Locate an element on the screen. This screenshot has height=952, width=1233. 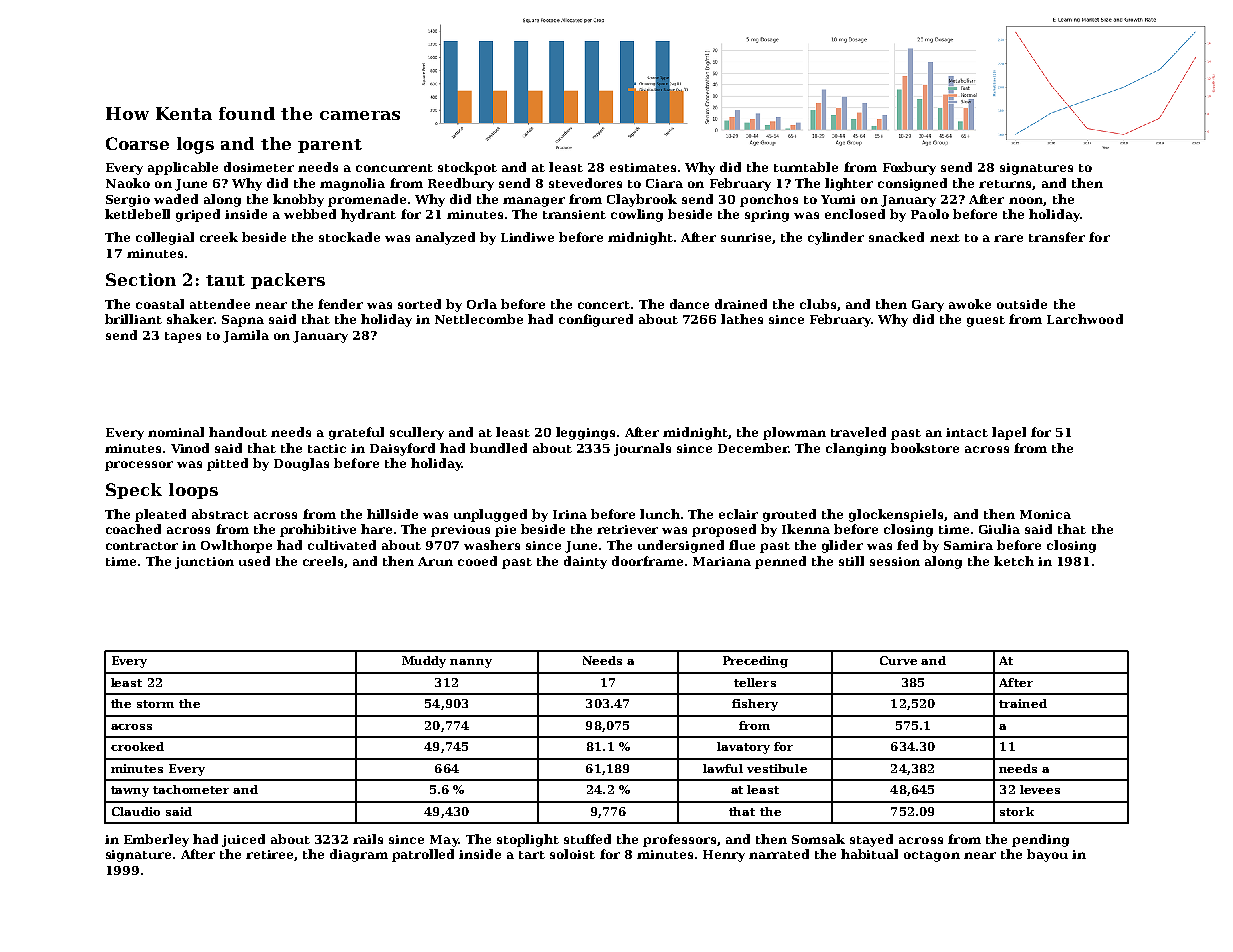
Monica is located at coordinates (1045, 514).
